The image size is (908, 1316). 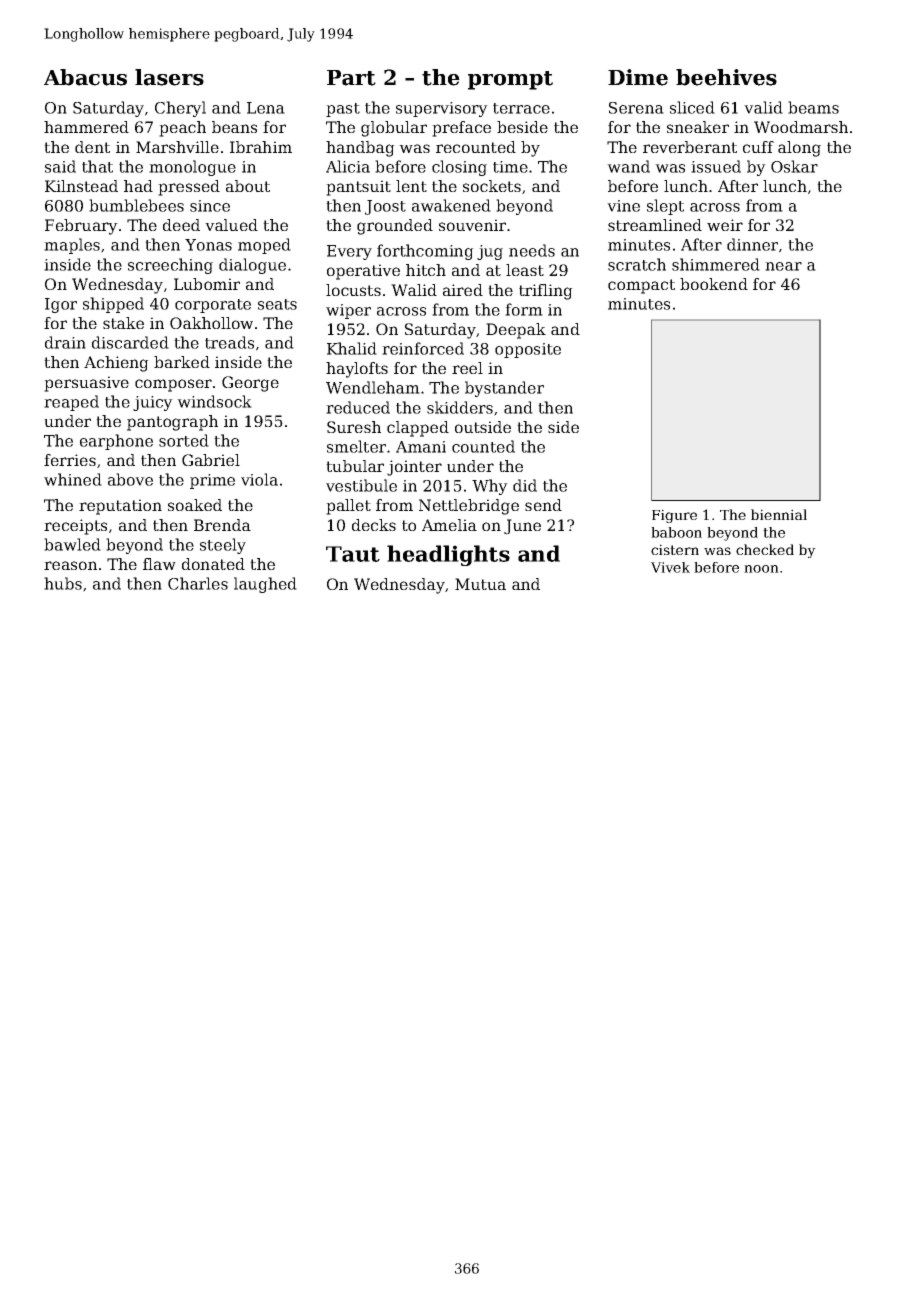 What do you see at coordinates (510, 80) in the image?
I see `prompt` at bounding box center [510, 80].
